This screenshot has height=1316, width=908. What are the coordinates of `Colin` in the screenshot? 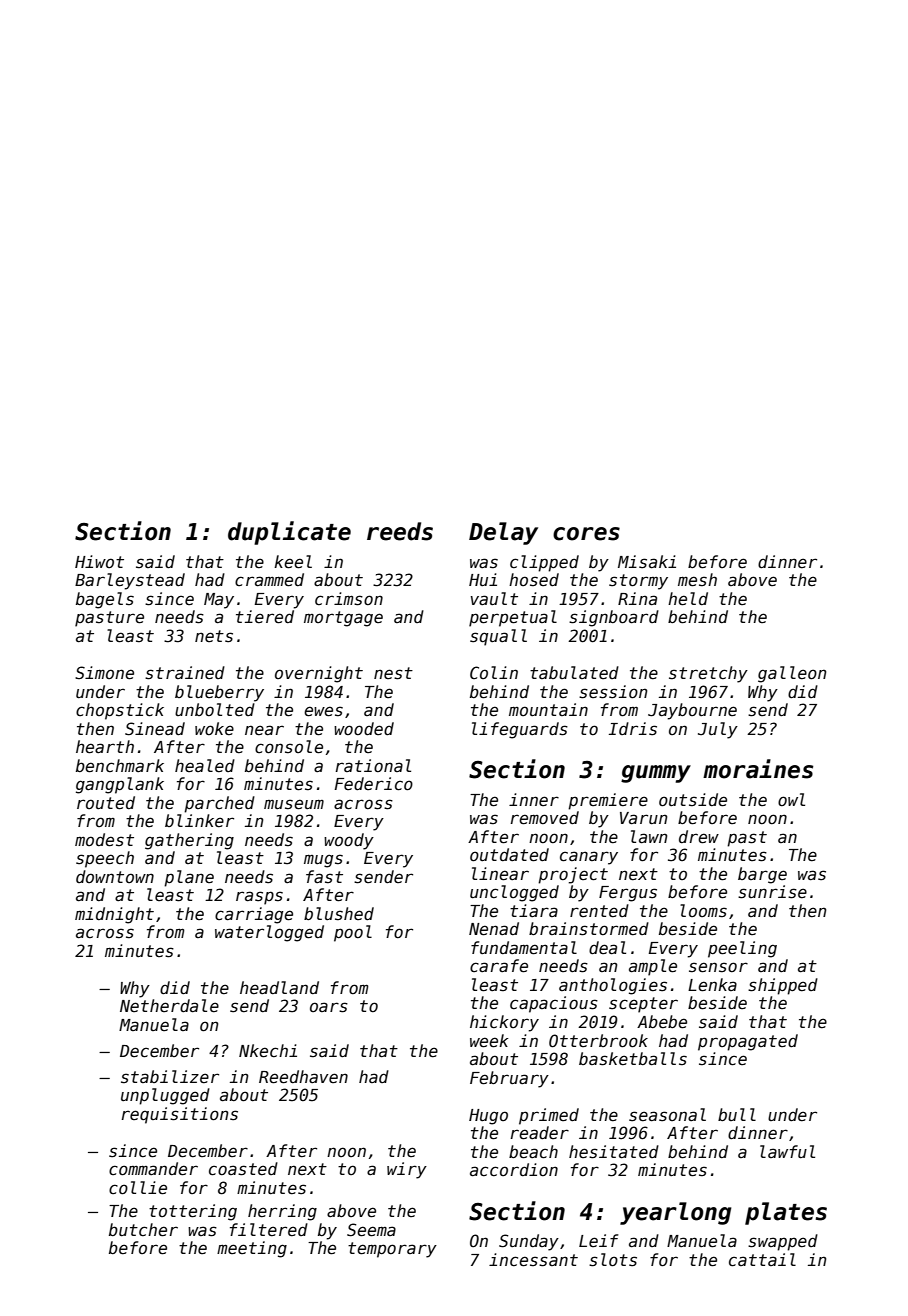 It's located at (494, 672).
